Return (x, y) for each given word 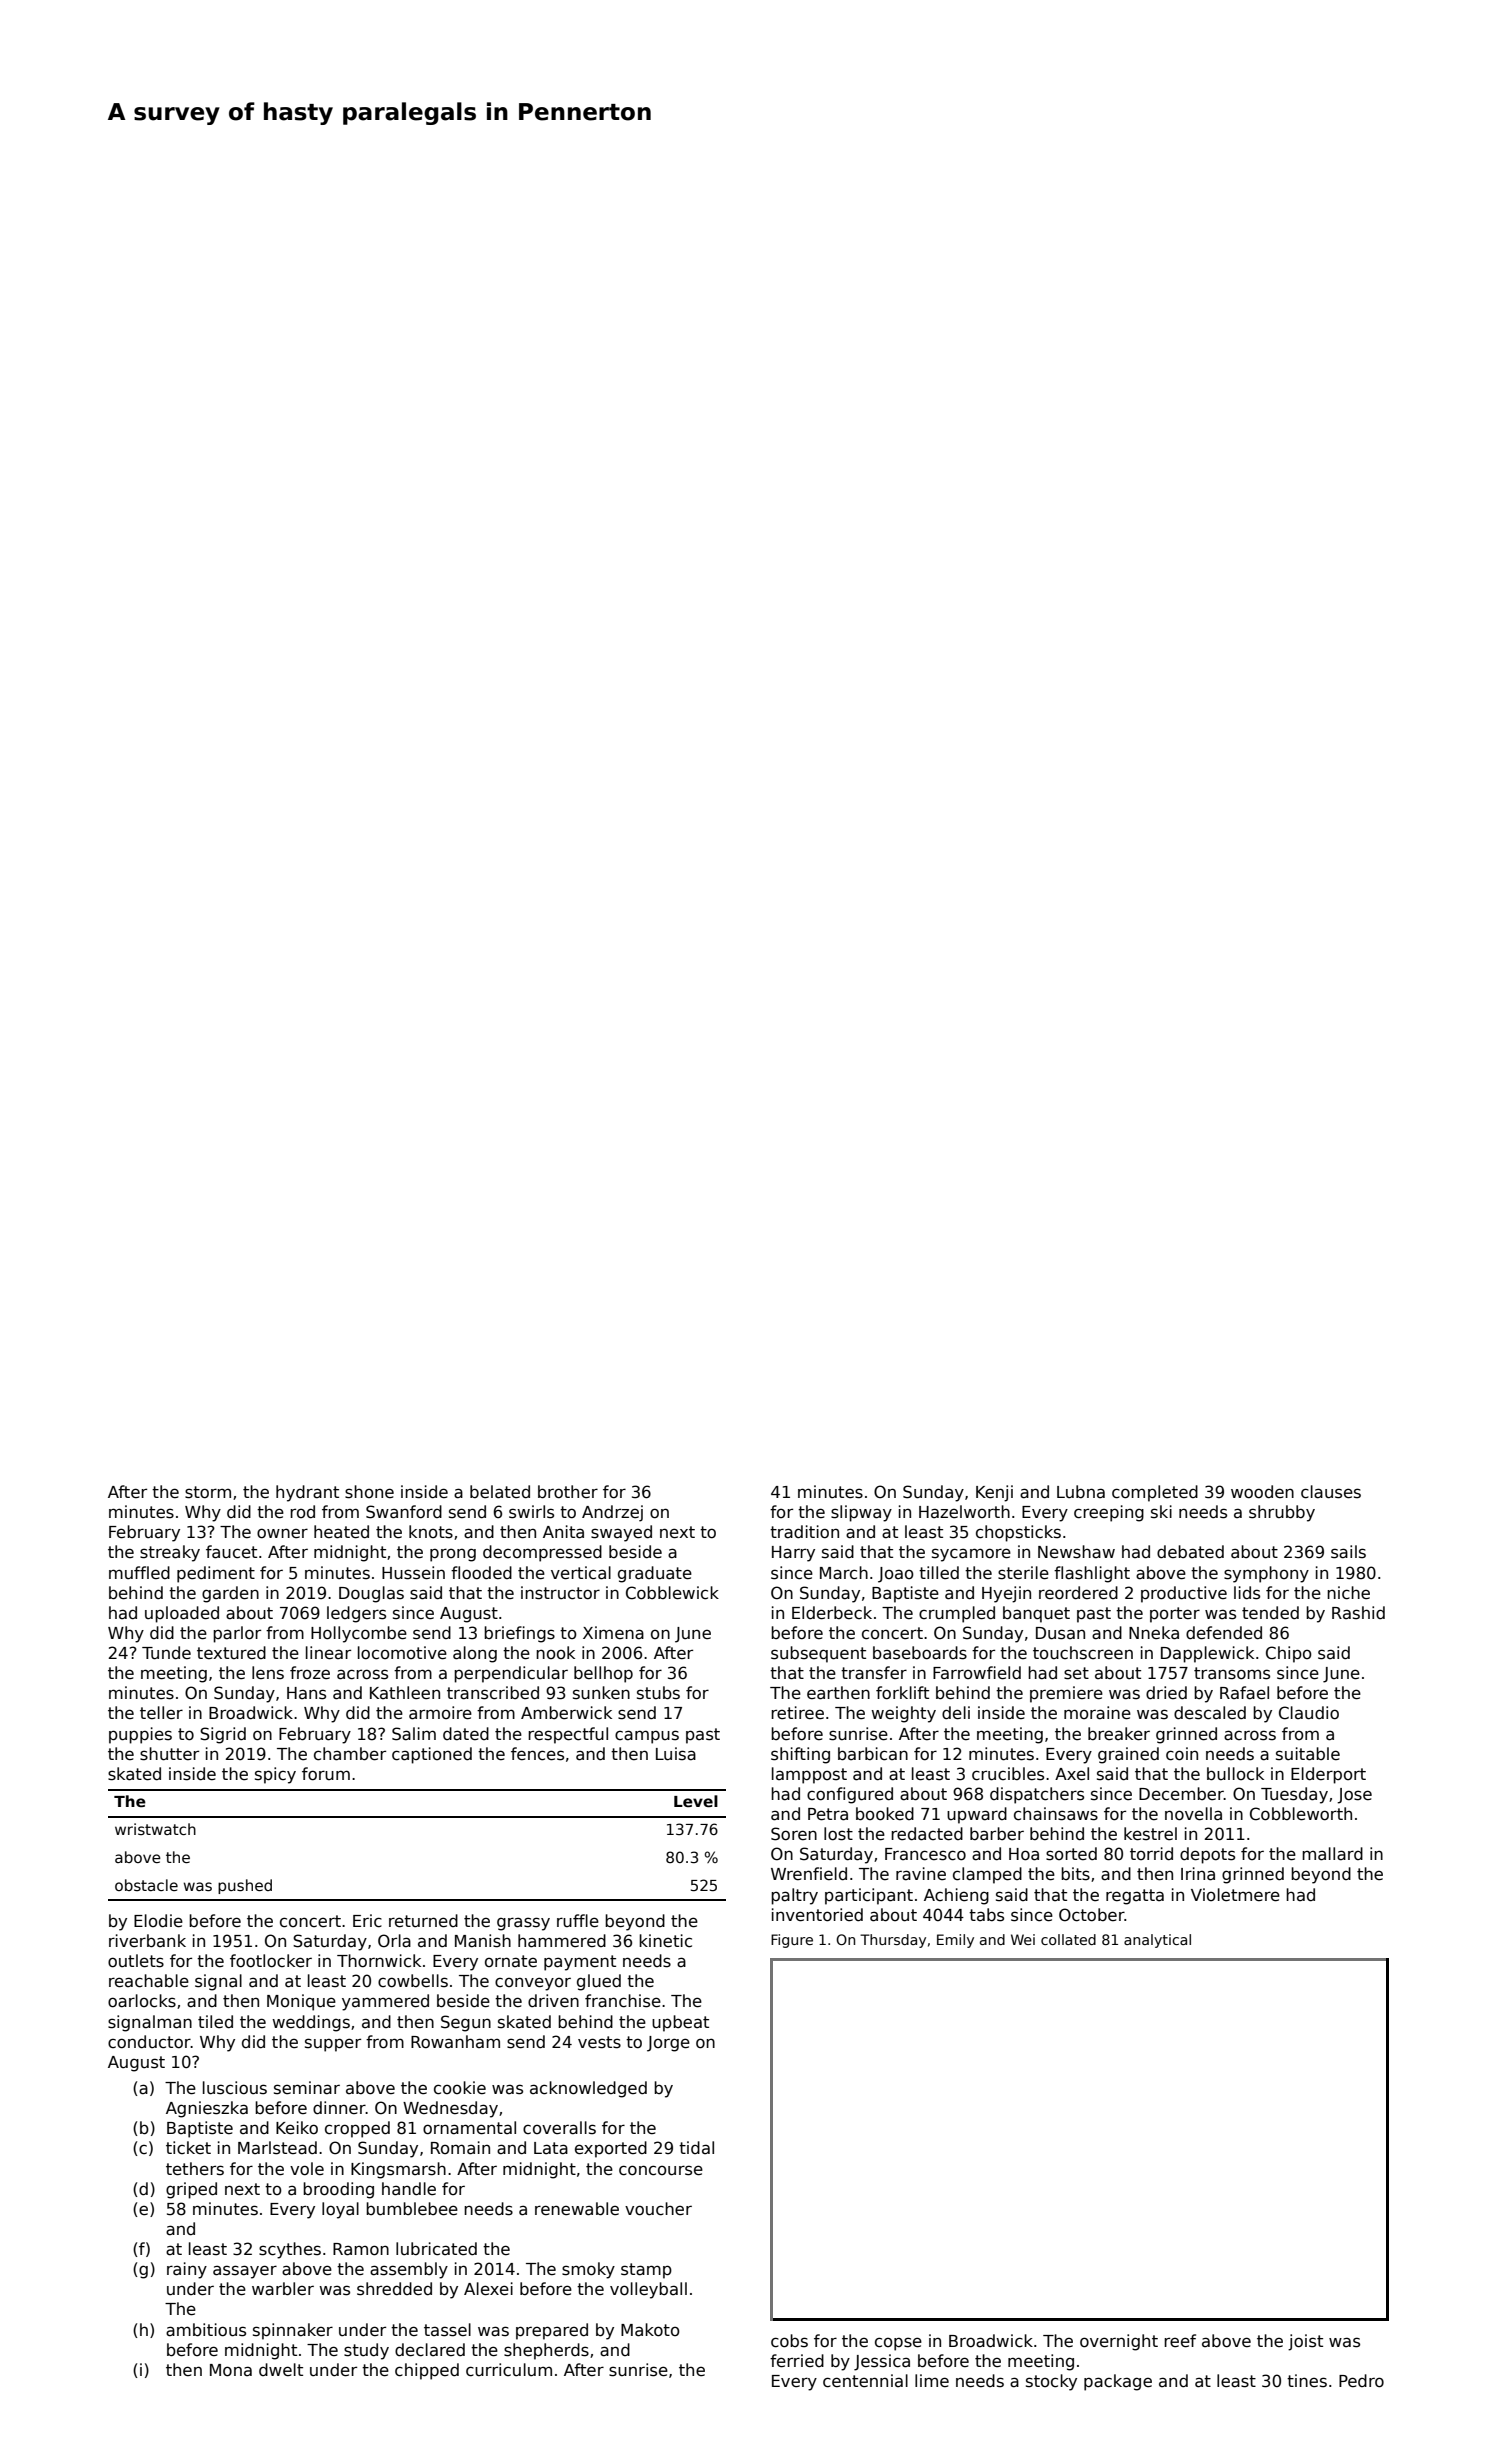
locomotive (402, 1653)
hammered (562, 1941)
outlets (136, 1961)
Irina (1198, 1874)
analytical (1157, 1941)
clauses (1331, 1492)
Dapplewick (1207, 1654)
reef (1180, 2341)
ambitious (206, 2330)
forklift (902, 1693)
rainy (187, 2270)
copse (898, 2344)
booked (885, 1814)
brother (568, 1492)
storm (208, 1492)
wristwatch (155, 1829)
